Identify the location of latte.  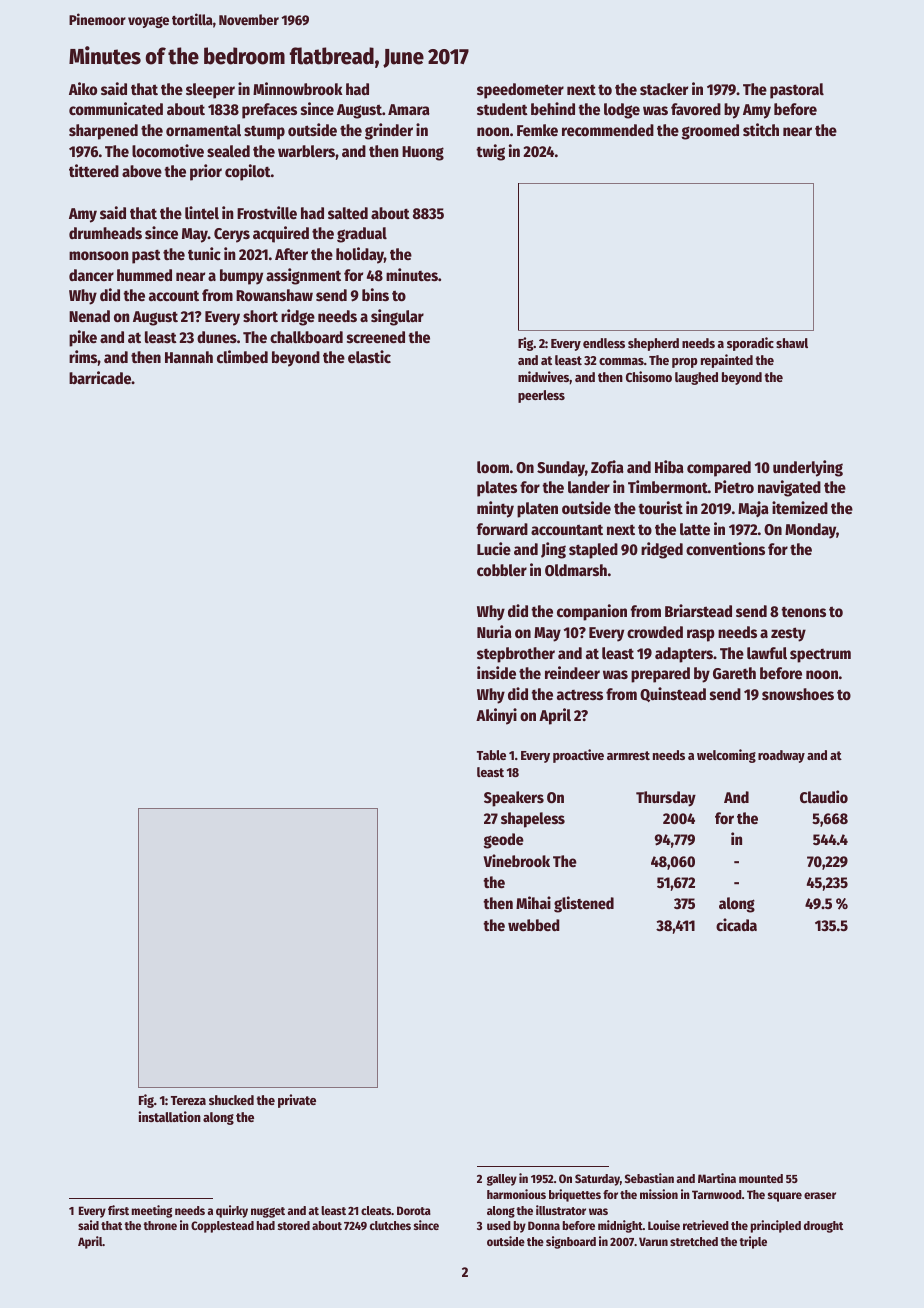
(695, 529).
